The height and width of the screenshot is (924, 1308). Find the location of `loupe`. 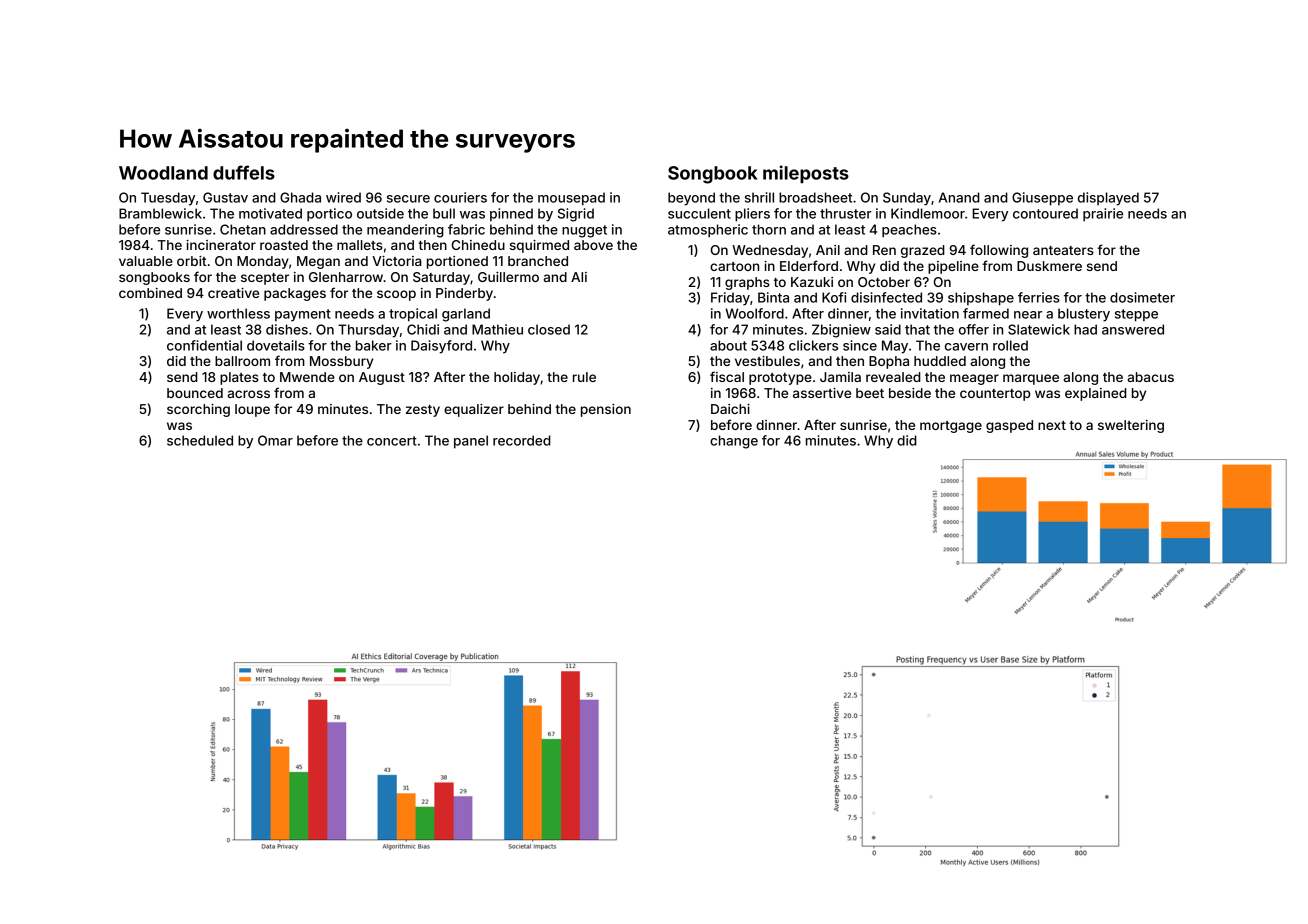

loupe is located at coordinates (252, 410).
